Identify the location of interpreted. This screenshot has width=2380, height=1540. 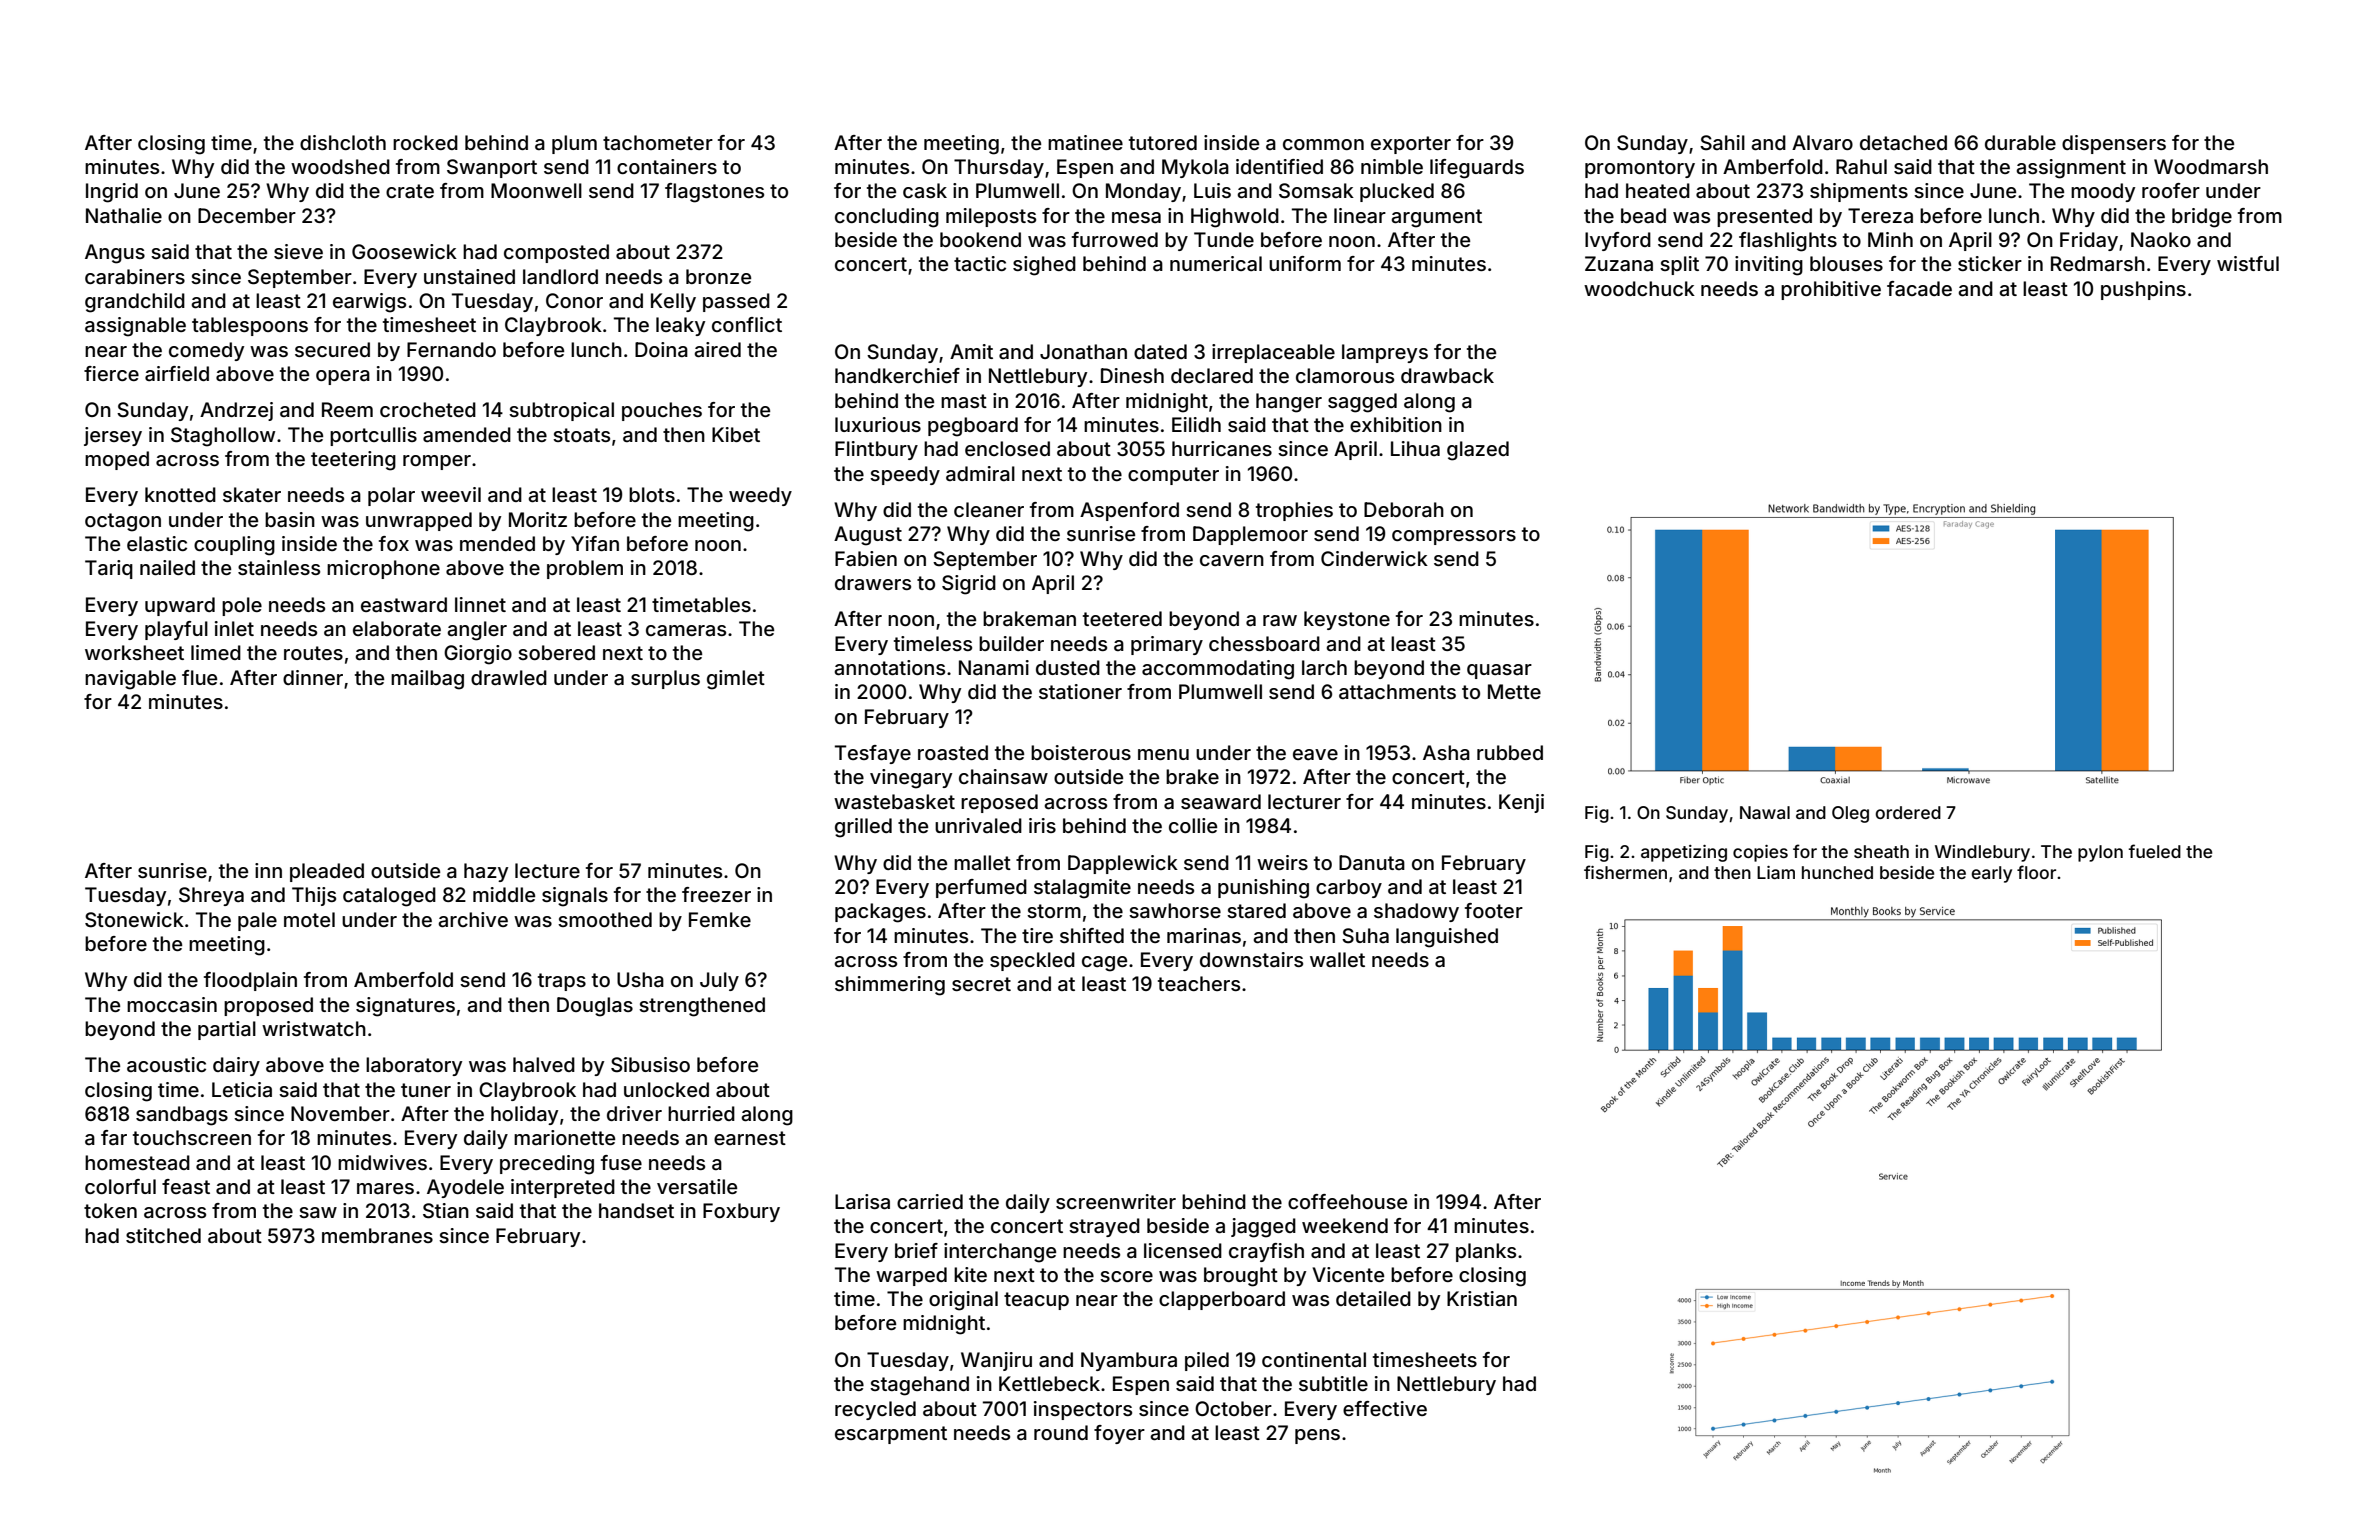
(563, 1188).
